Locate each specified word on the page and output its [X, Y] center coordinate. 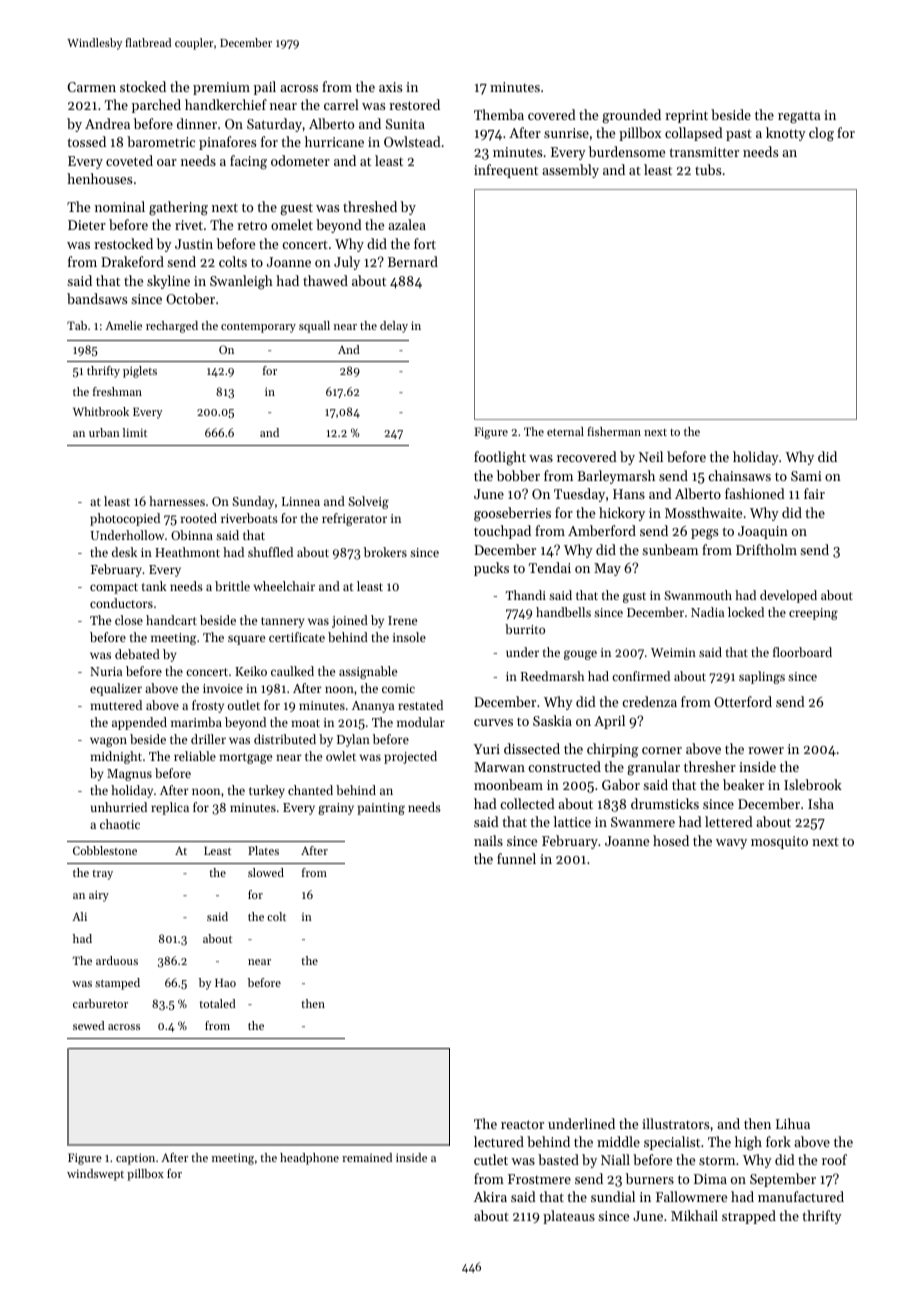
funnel [516, 858]
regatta [799, 117]
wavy [731, 844]
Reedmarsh [552, 676]
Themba [499, 114]
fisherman [614, 431]
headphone [309, 1159]
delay [394, 327]
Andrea [107, 123]
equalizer [116, 689]
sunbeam [670, 549]
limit [135, 432]
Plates [263, 850]
